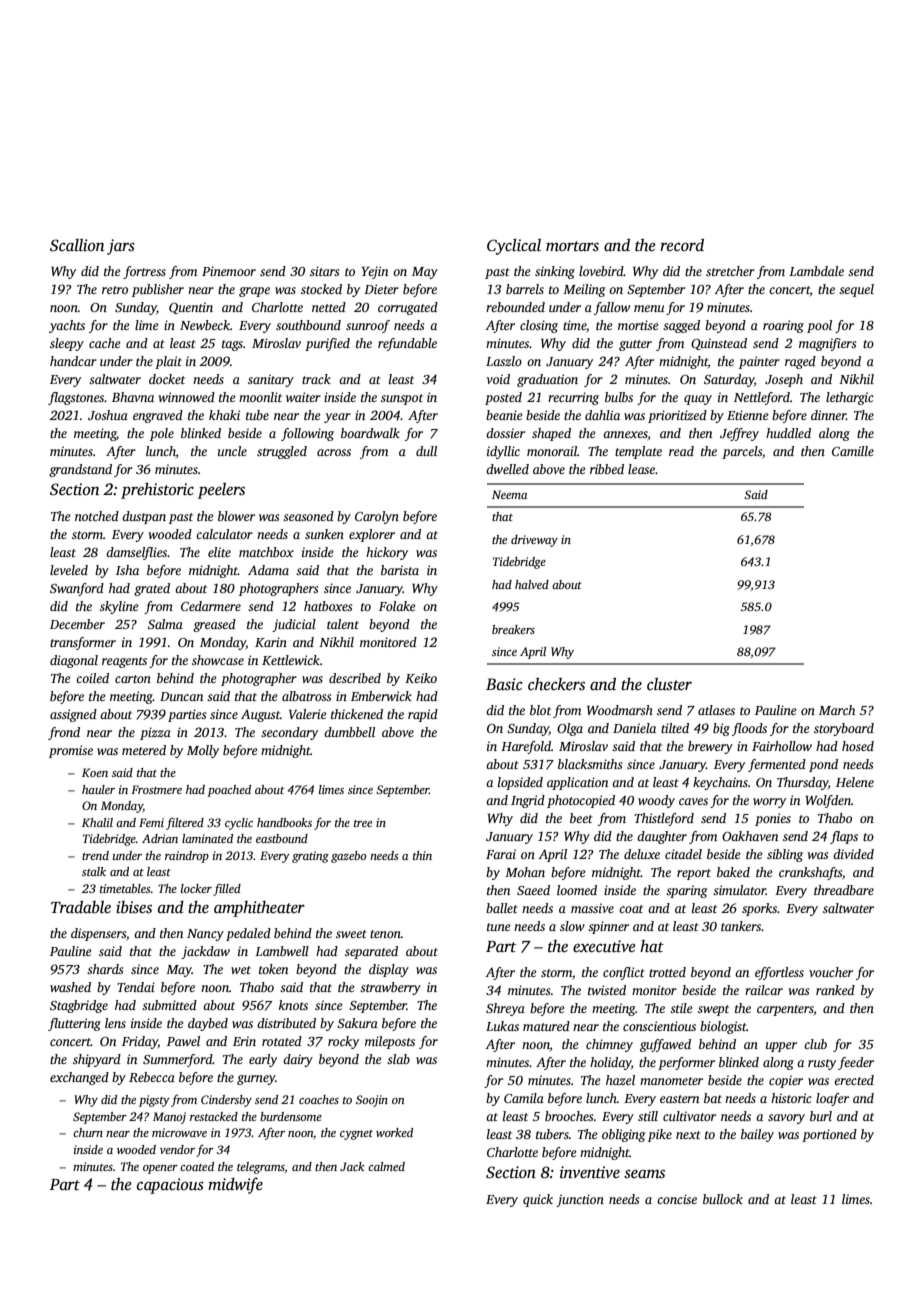 The height and width of the document is (1314, 924). I want to click on December, so click(77, 624).
